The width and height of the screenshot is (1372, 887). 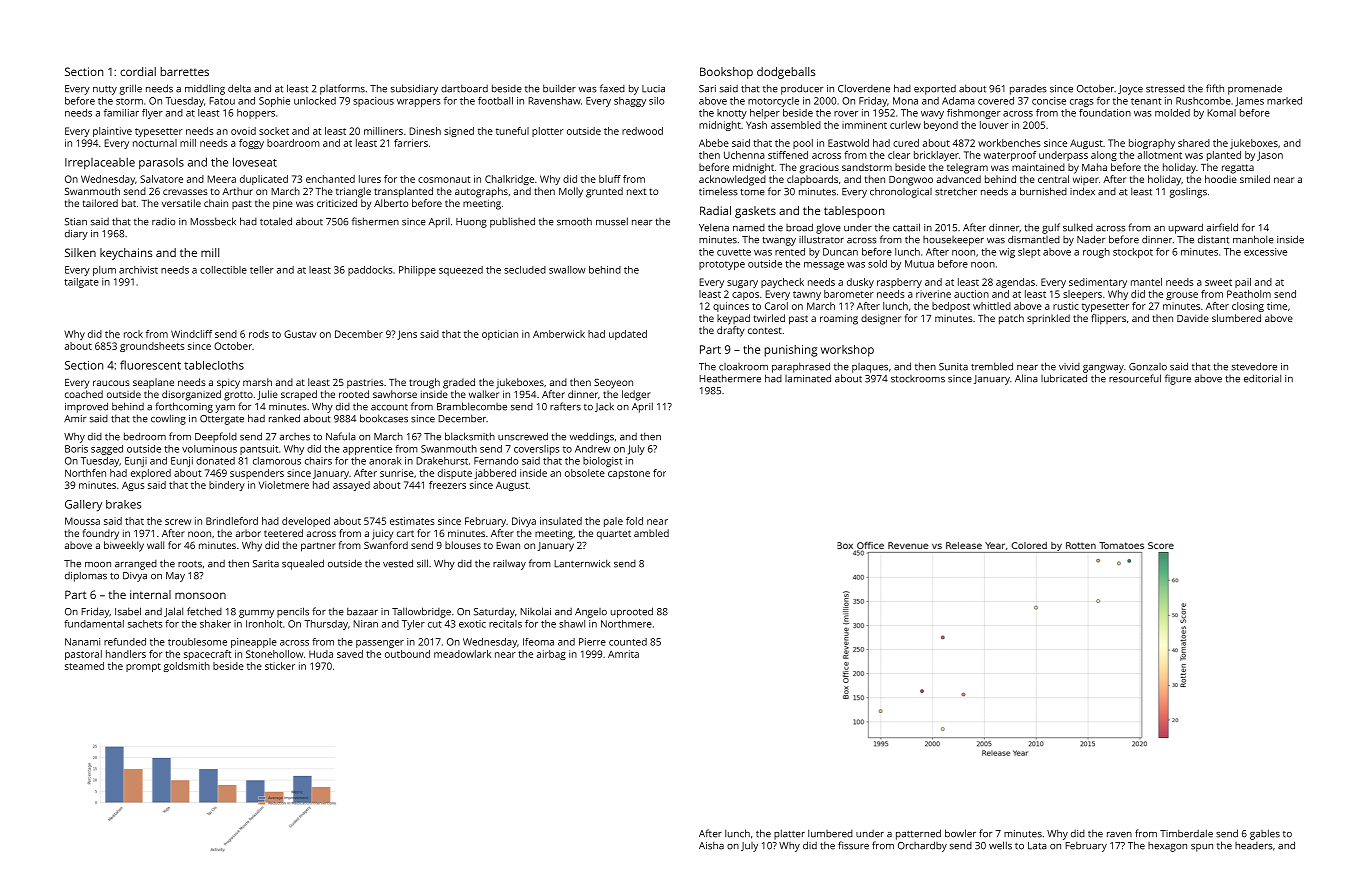 What do you see at coordinates (628, 642) in the screenshot?
I see `counted` at bounding box center [628, 642].
